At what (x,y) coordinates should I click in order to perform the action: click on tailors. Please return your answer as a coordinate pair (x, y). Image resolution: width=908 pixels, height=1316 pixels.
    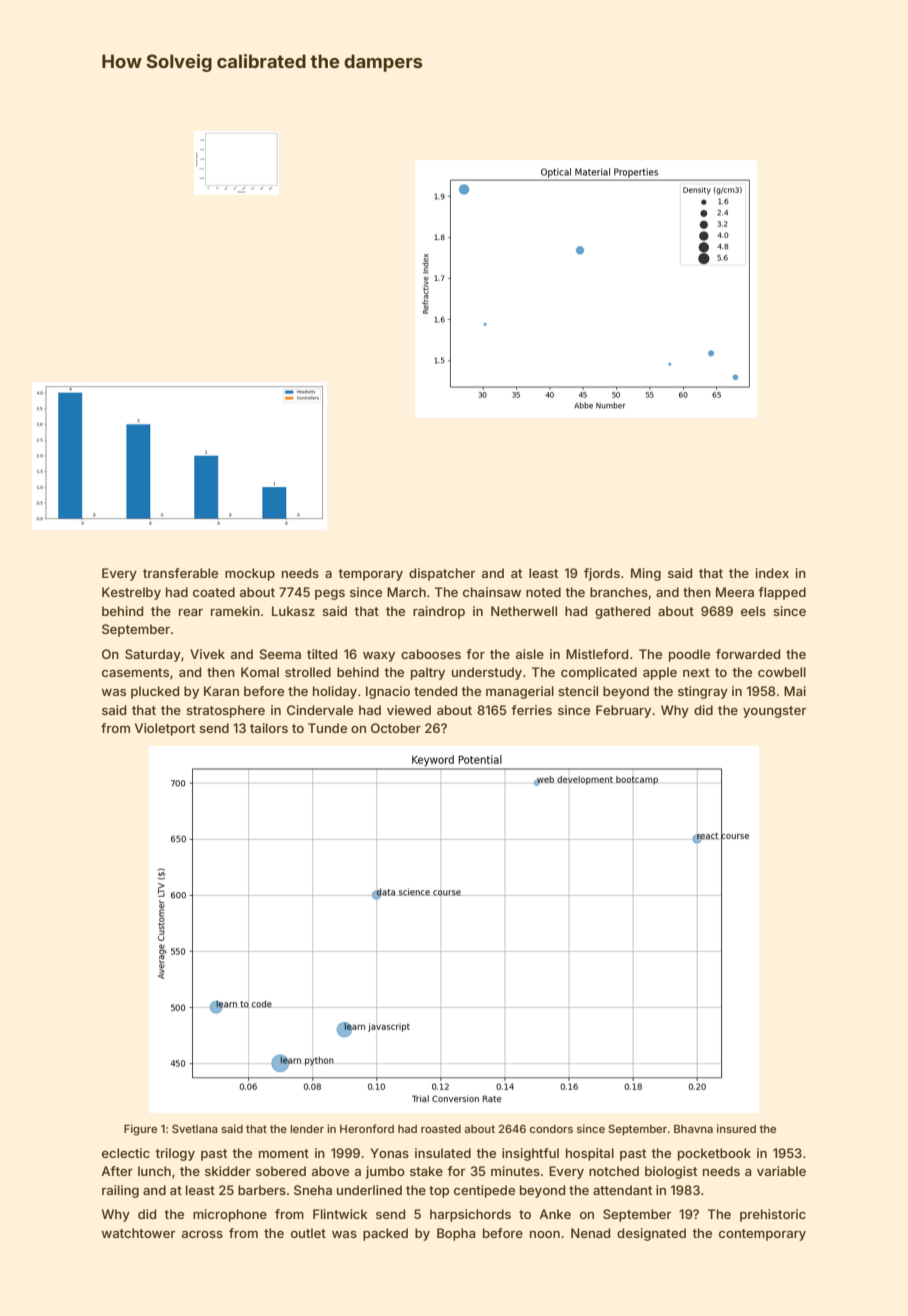
    Looking at the image, I should click on (269, 728).
